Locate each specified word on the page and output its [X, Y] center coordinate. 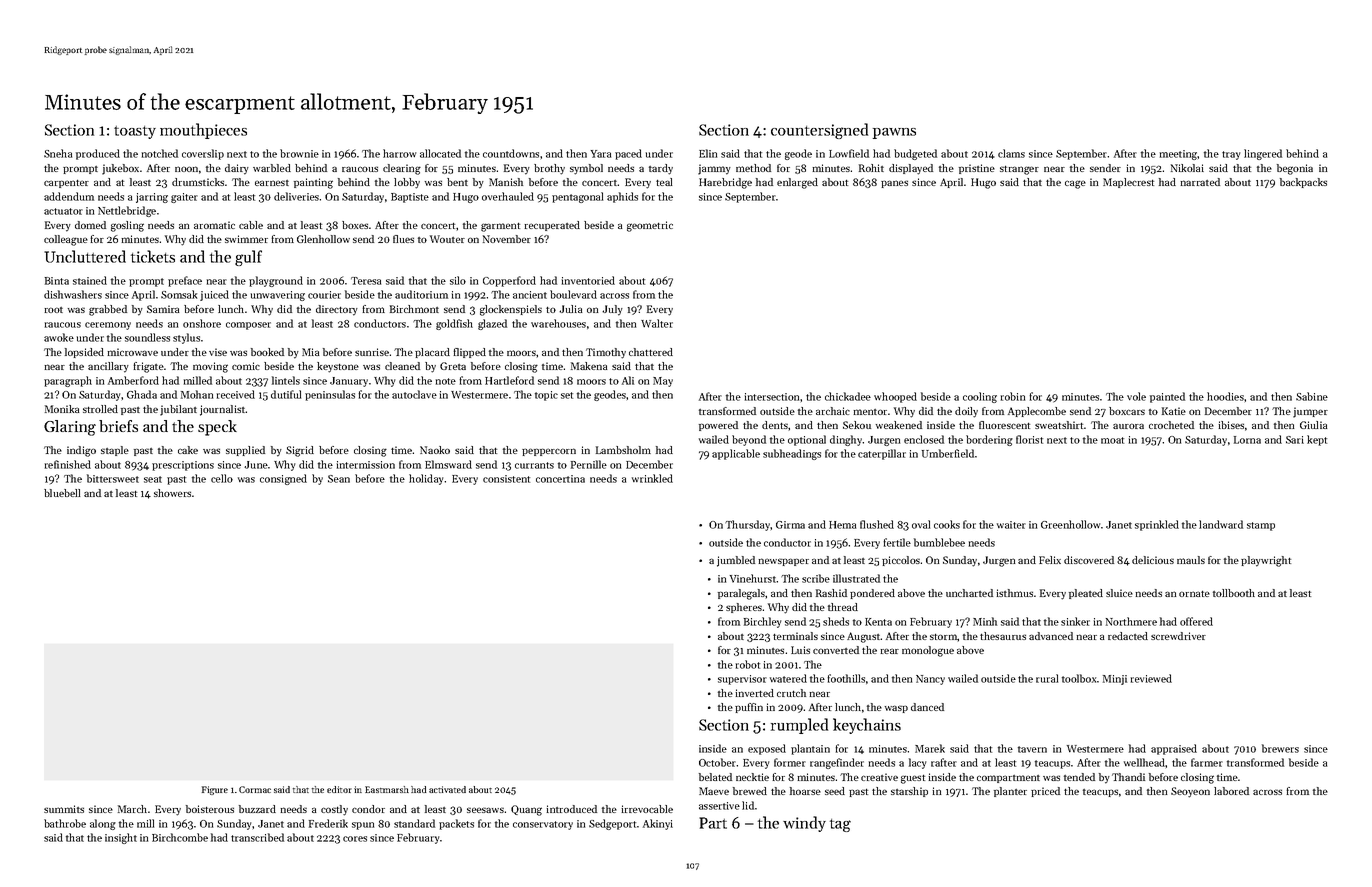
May [663, 382]
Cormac [255, 789]
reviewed [1151, 678]
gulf [248, 258]
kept [1317, 440]
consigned [283, 479]
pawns [894, 133]
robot [748, 664]
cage [1075, 184]
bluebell [62, 493]
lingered [1263, 154]
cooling [980, 397]
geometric [650, 226]
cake [188, 450]
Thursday [748, 525]
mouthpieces [203, 131]
